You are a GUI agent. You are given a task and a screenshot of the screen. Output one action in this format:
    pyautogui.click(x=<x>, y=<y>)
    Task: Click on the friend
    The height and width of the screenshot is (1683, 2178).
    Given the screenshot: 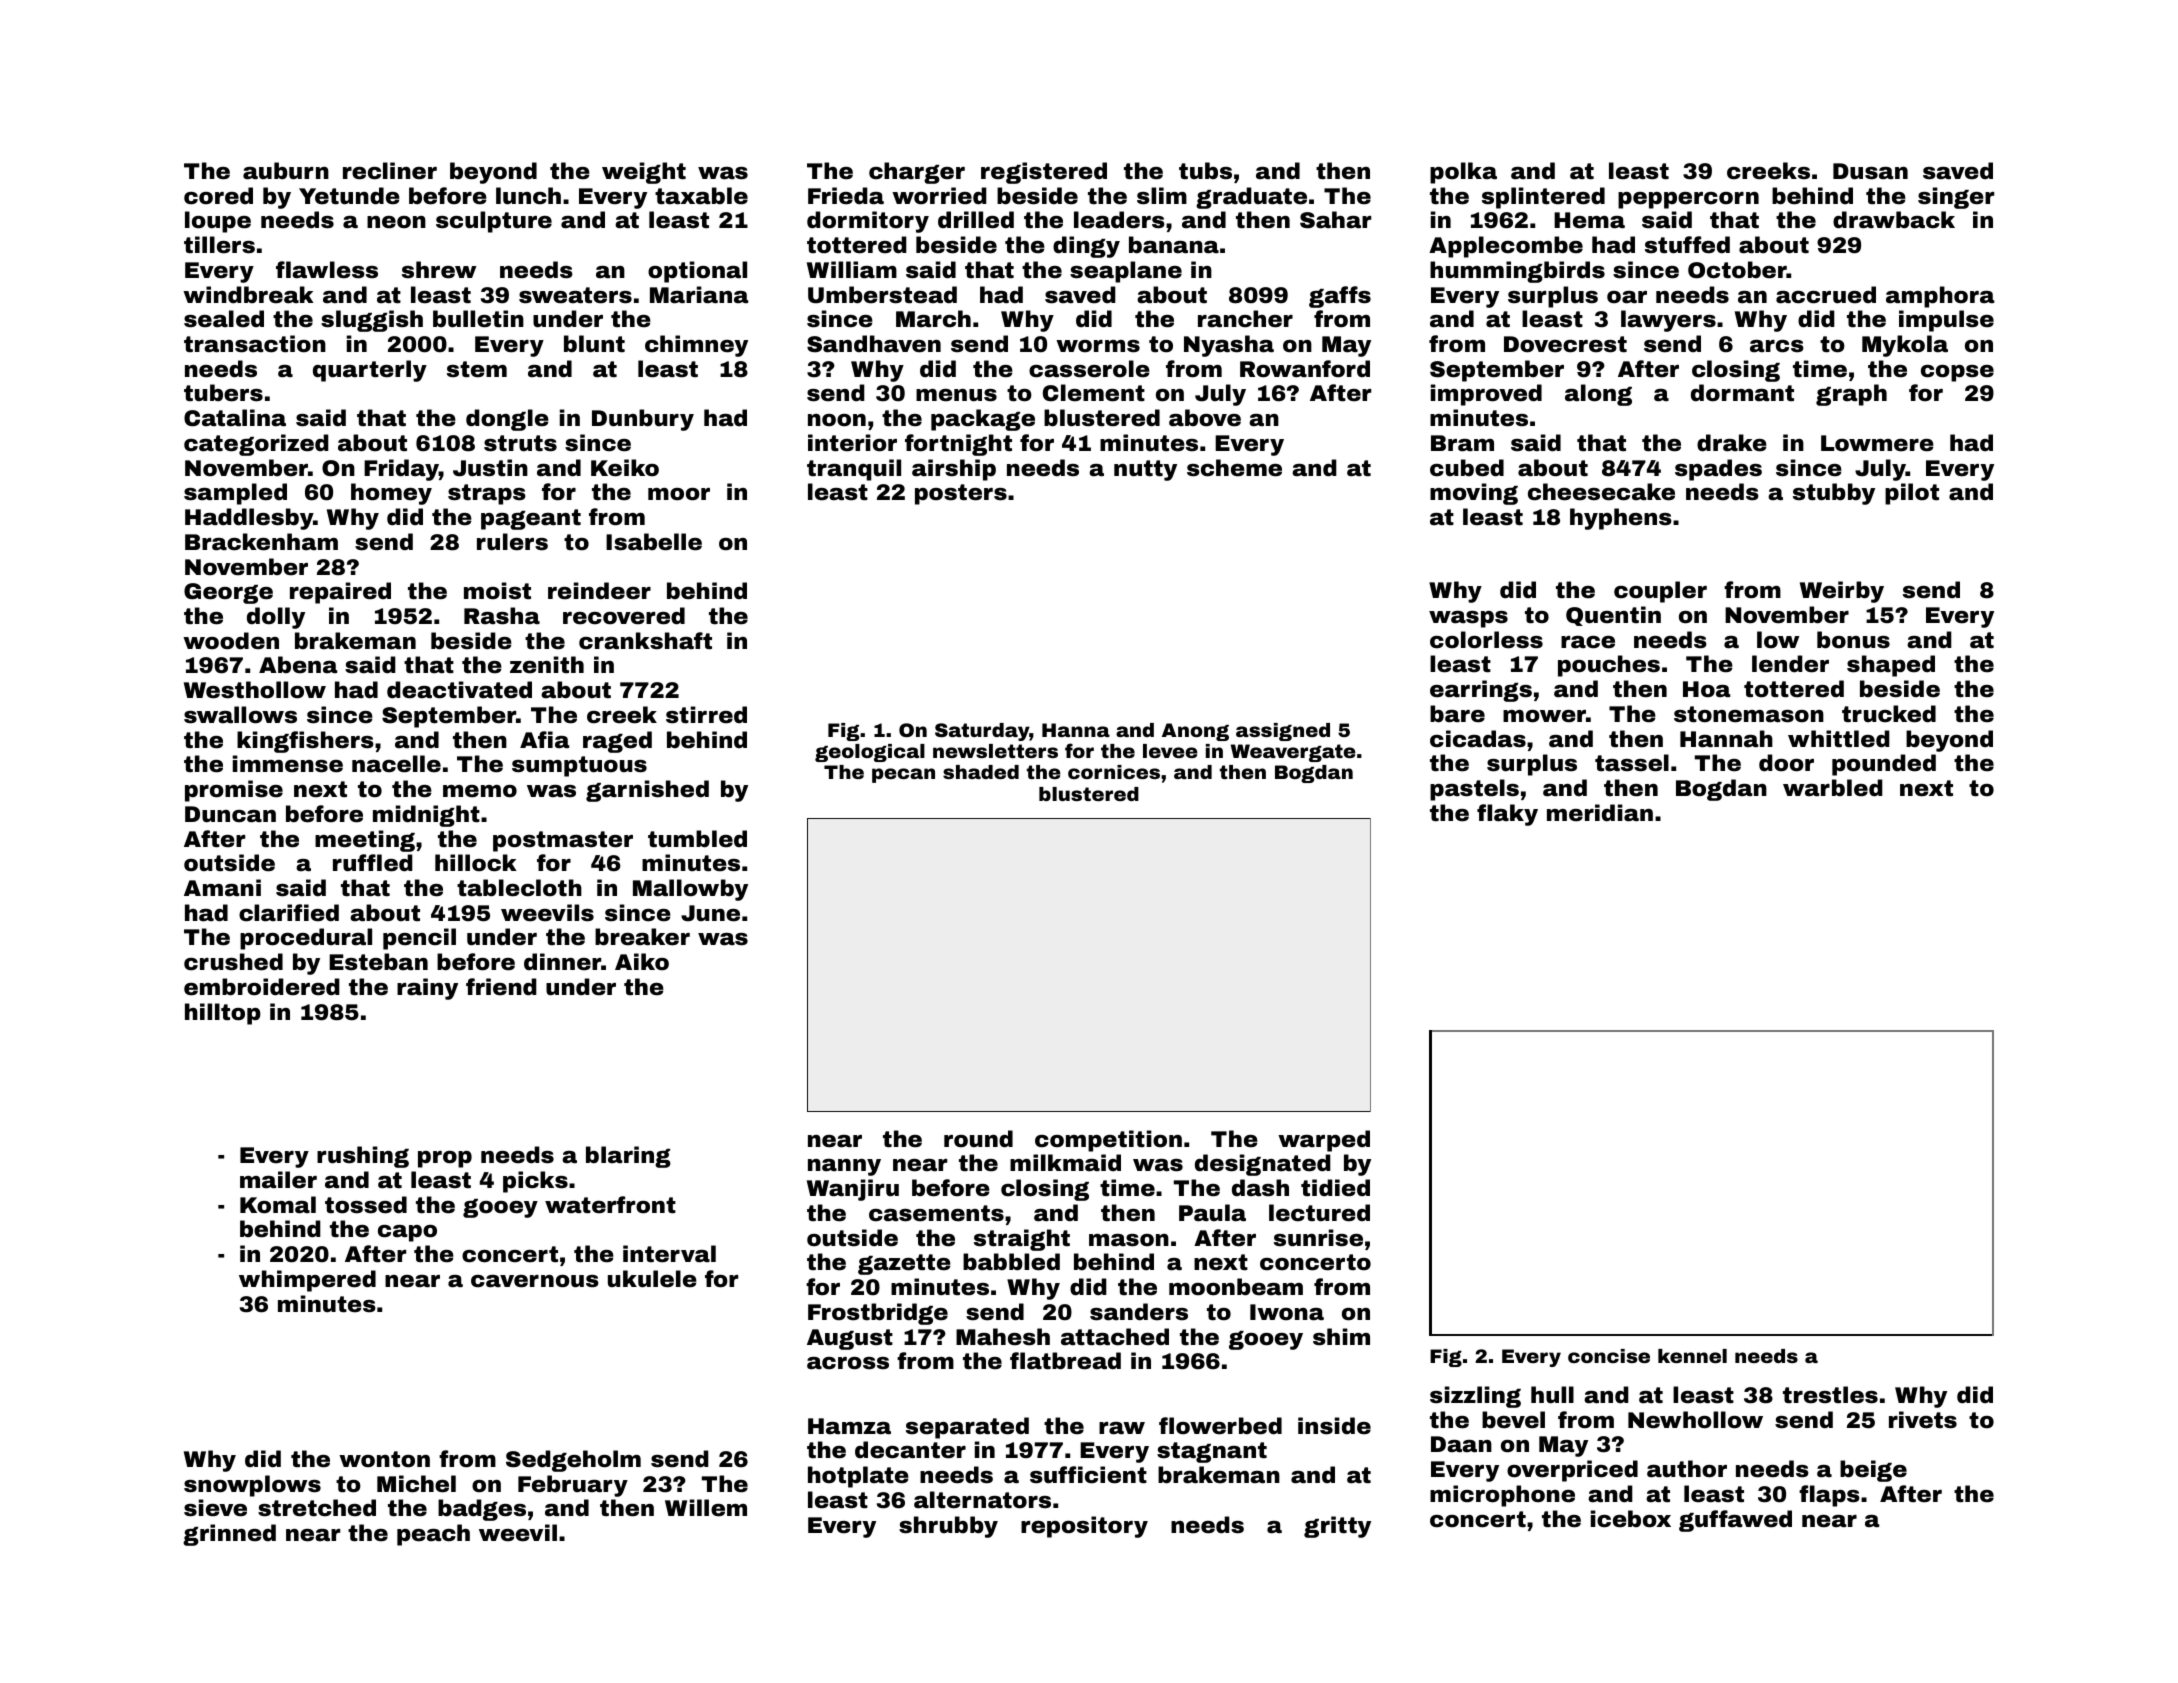 What is the action you would take?
    pyautogui.click(x=501, y=987)
